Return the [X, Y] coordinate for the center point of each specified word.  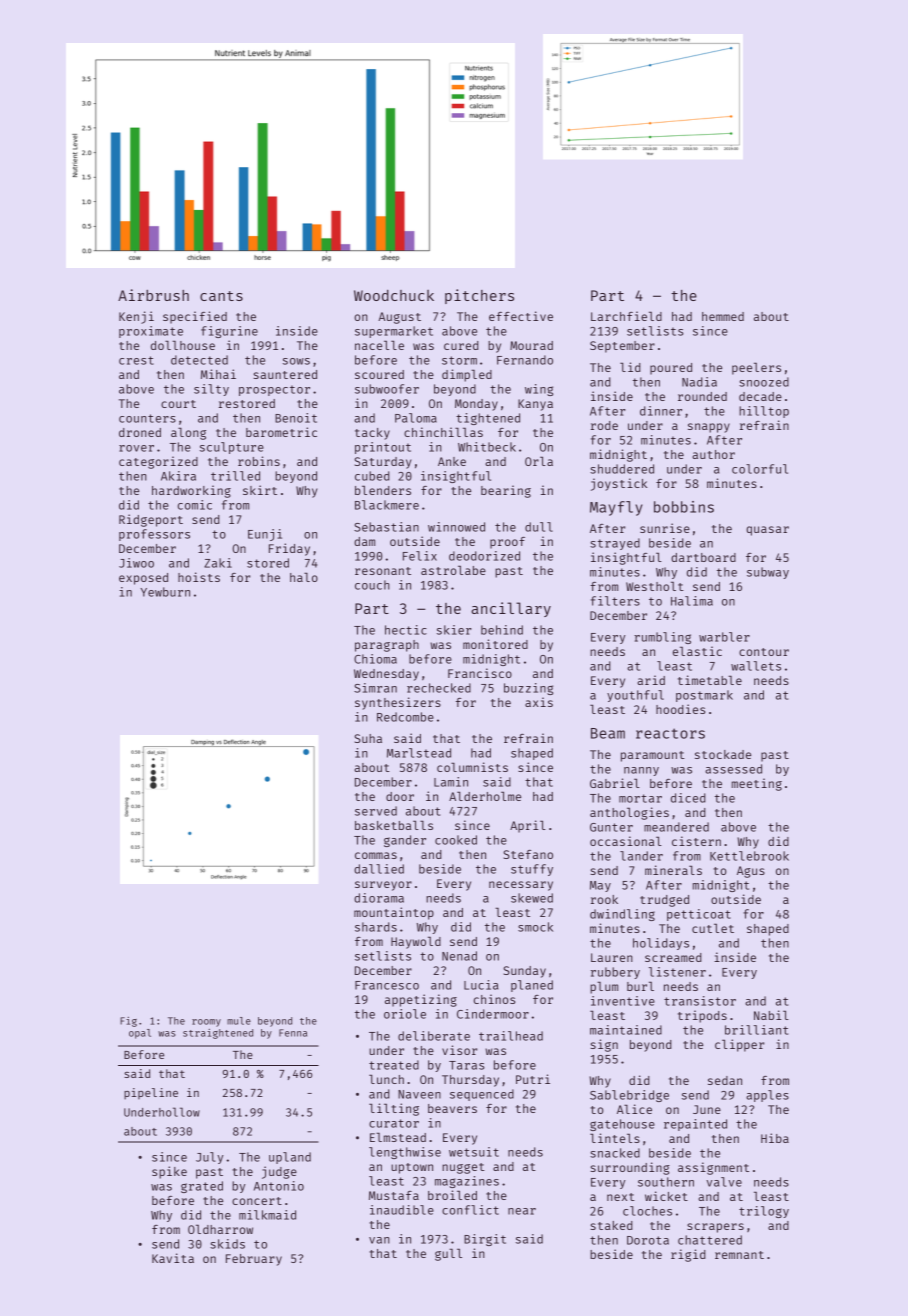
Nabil [771, 1015]
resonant [383, 571]
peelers [756, 368]
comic [195, 505]
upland [290, 1158]
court [178, 404]
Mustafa [394, 1195]
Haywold [416, 942]
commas [376, 855]
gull [448, 1254]
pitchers [479, 296]
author [713, 454]
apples [767, 1096]
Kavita [173, 1258]
